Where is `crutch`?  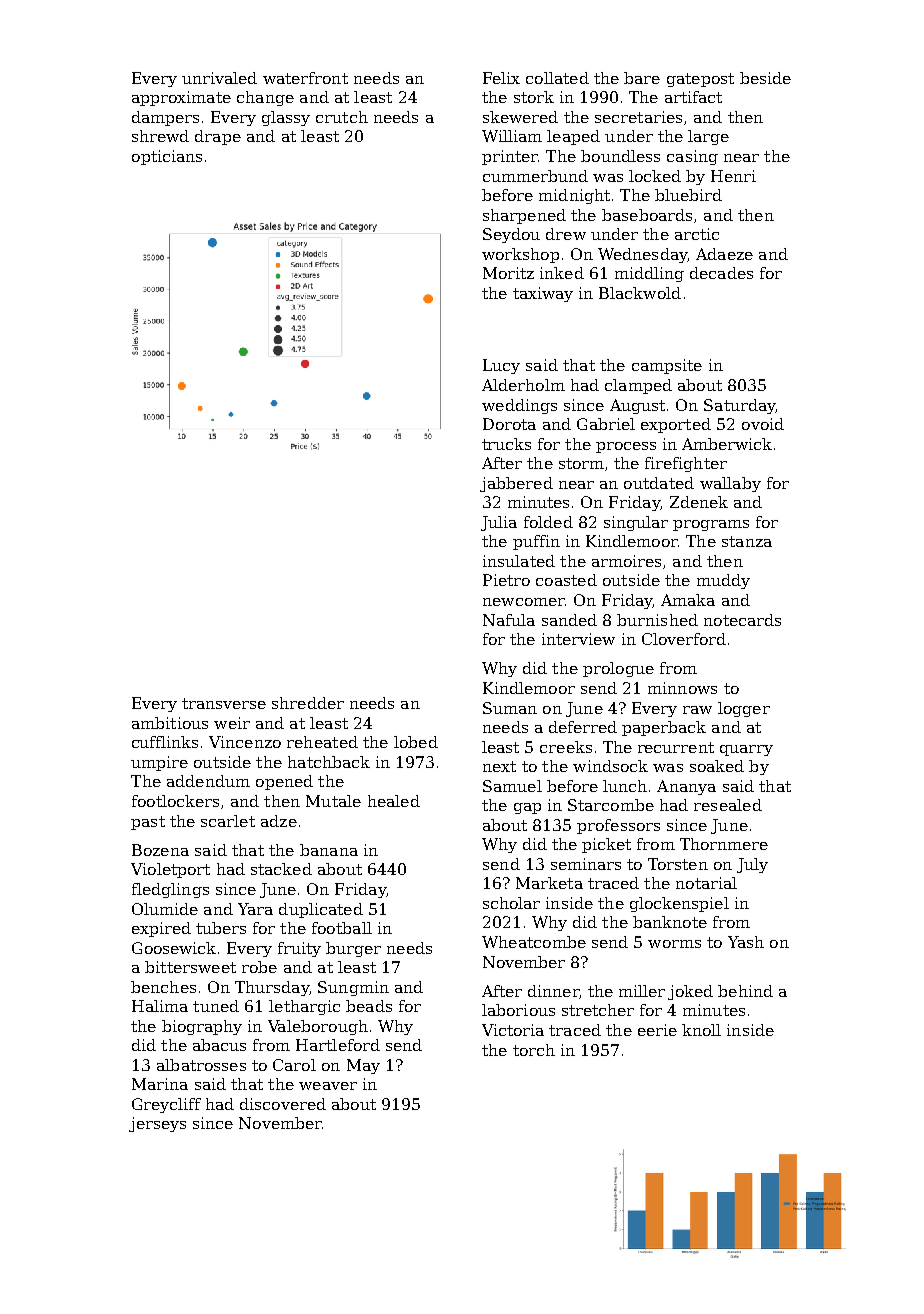
crutch is located at coordinates (342, 117).
